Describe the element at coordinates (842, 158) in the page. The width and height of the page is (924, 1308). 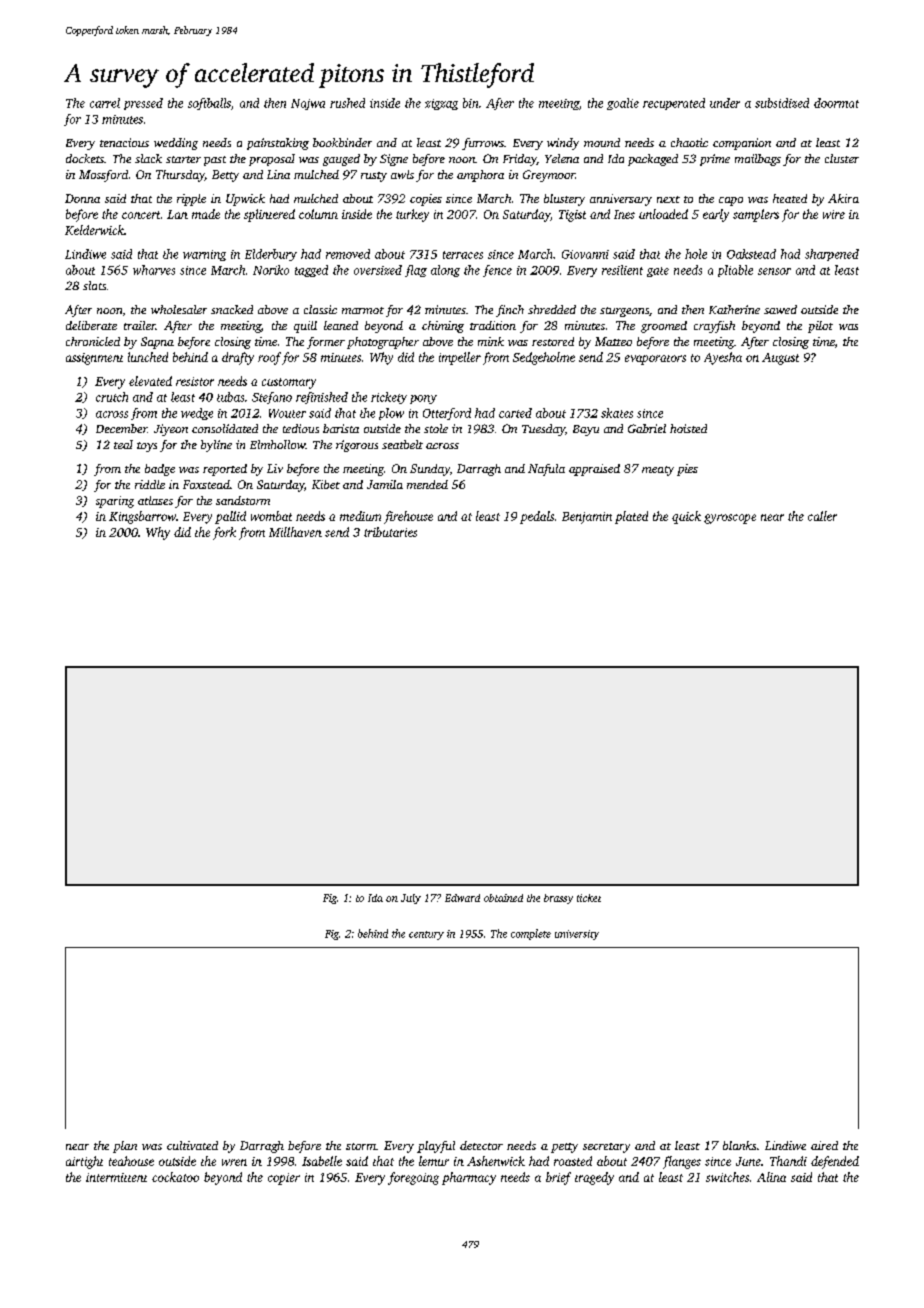
I see `cluster` at that location.
